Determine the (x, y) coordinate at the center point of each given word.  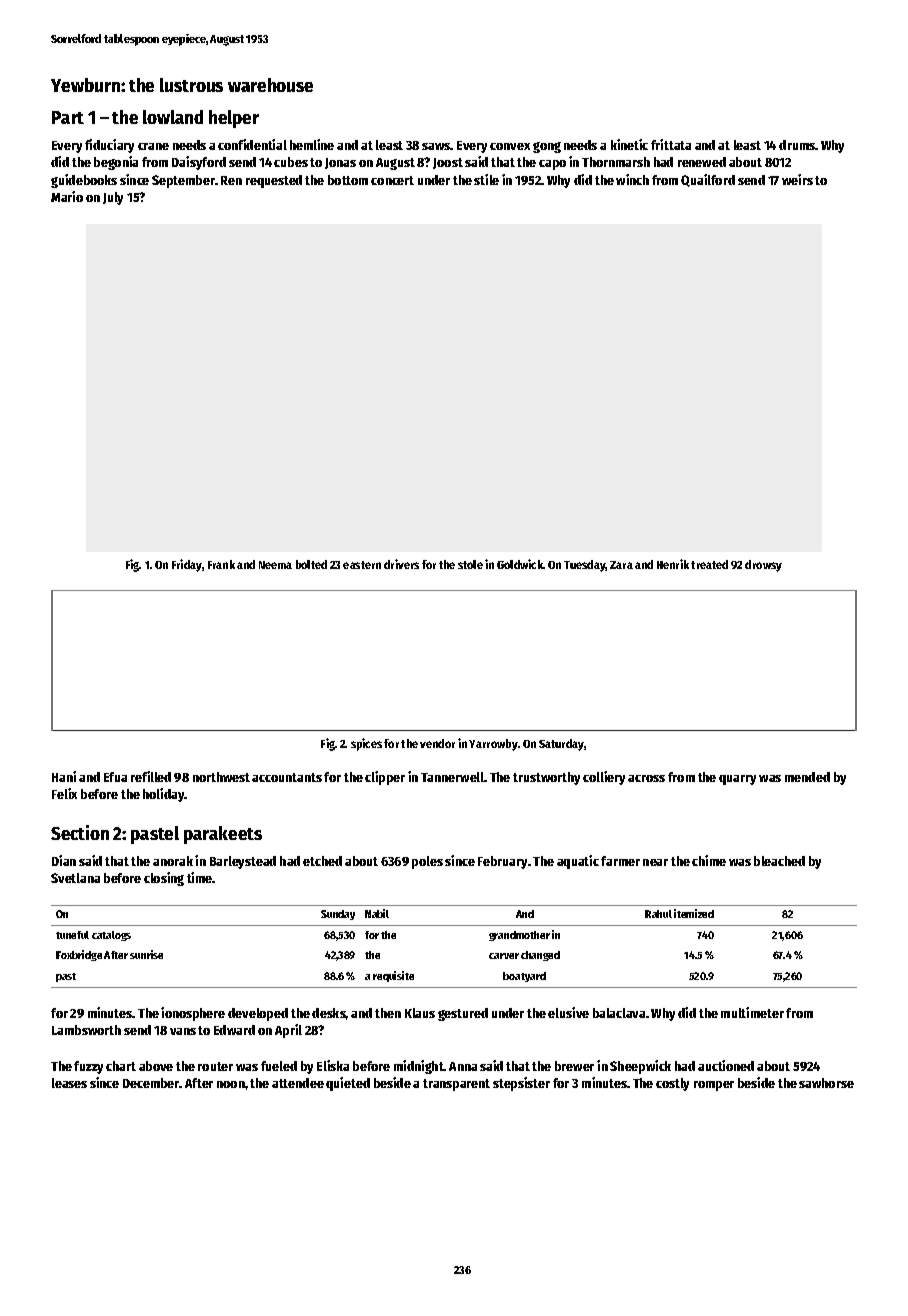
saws (436, 146)
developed (258, 1014)
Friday (187, 565)
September (183, 181)
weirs (797, 179)
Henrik (673, 564)
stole (470, 564)
